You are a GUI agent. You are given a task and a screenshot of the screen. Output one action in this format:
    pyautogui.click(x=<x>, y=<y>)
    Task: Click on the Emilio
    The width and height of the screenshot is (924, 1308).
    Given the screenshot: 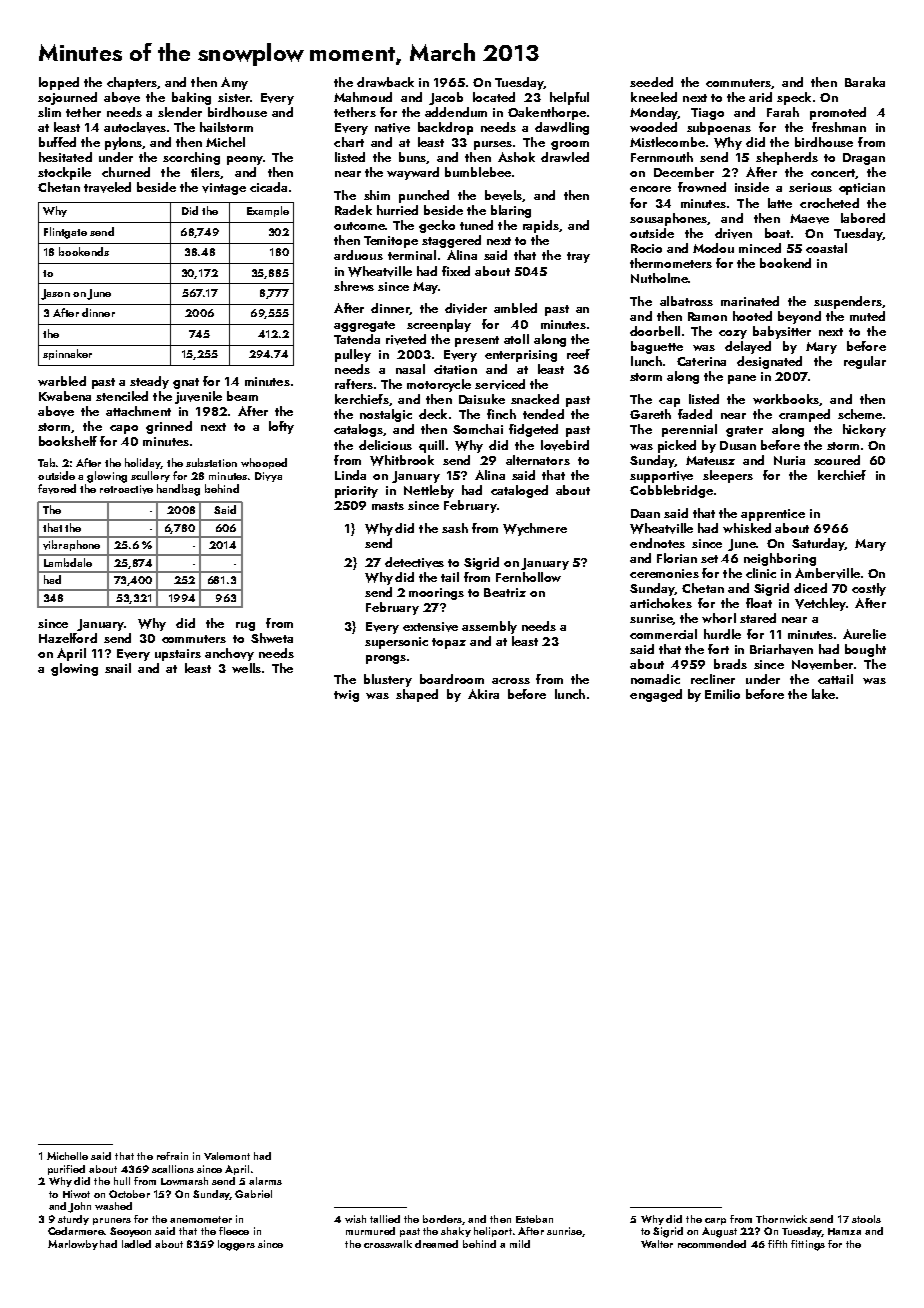 What is the action you would take?
    pyautogui.click(x=722, y=694)
